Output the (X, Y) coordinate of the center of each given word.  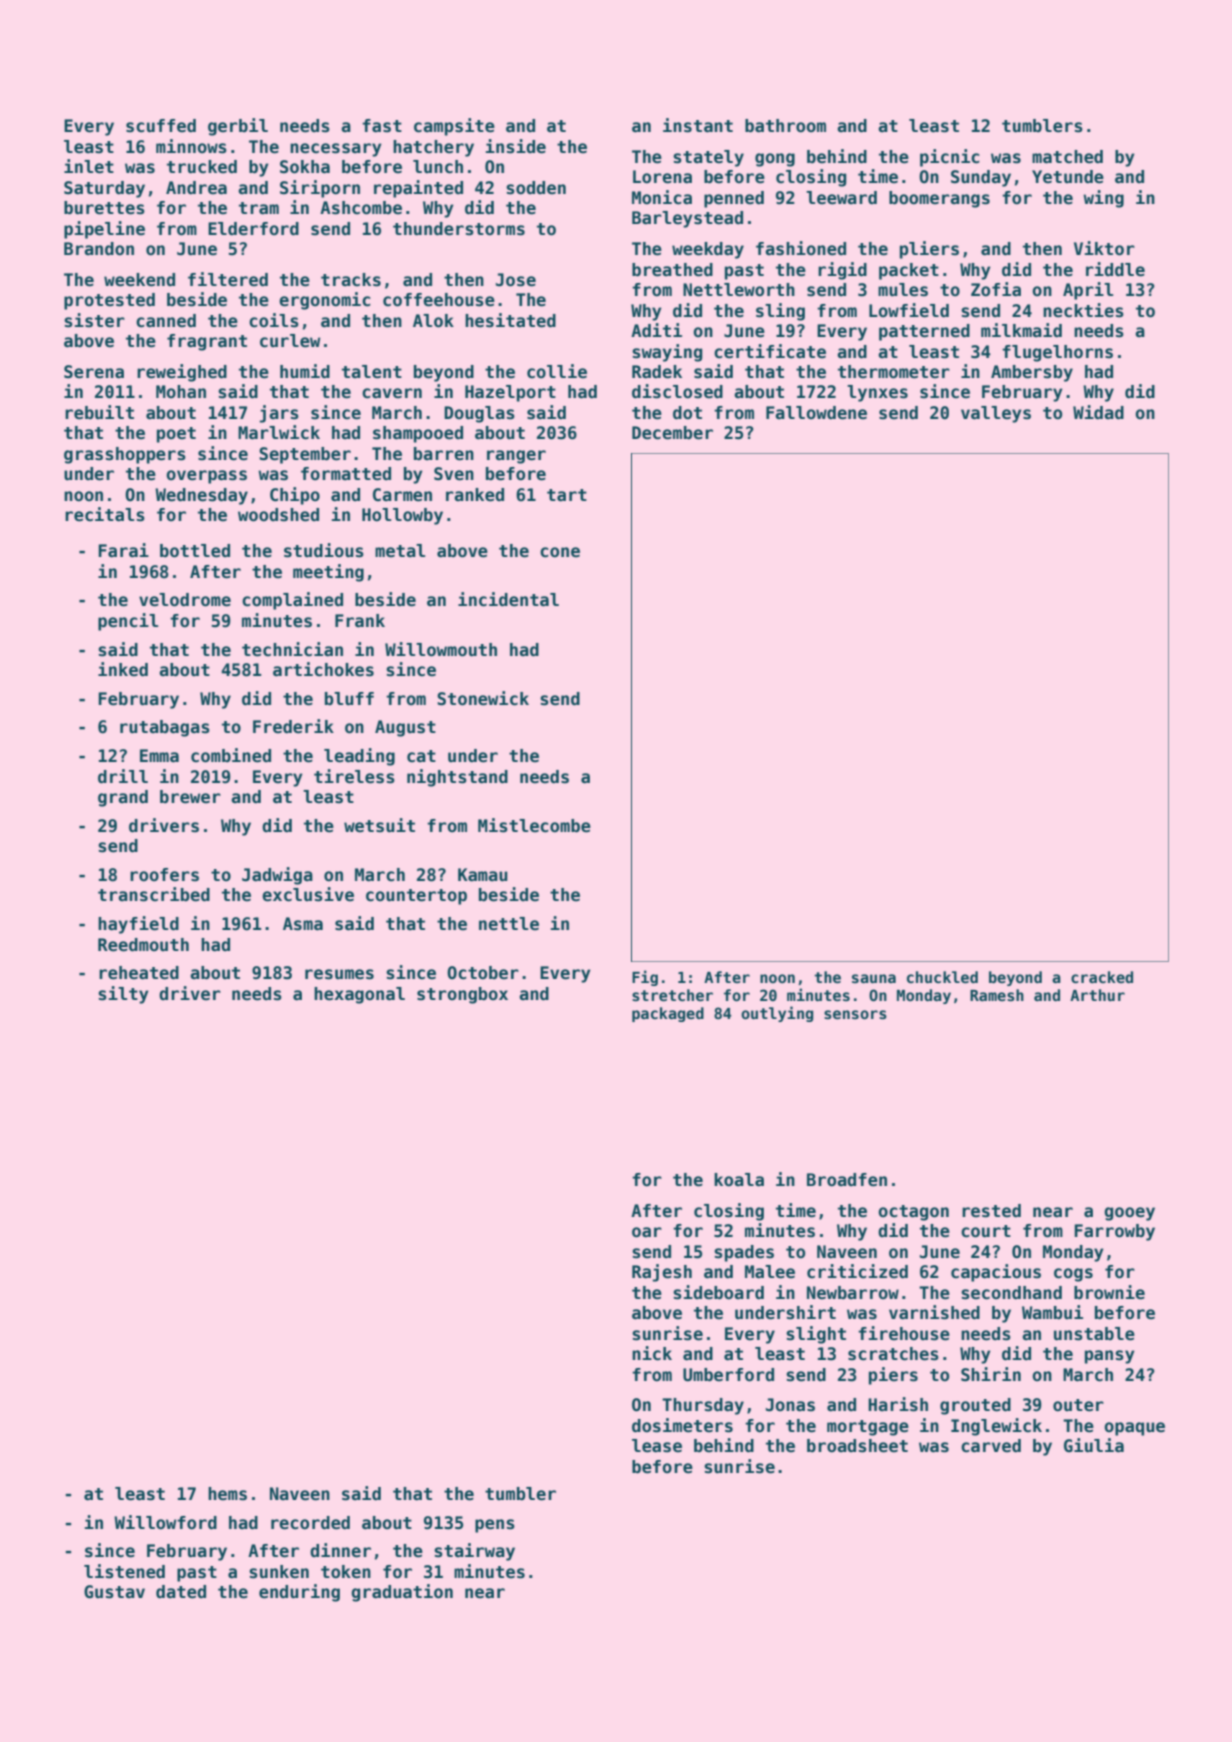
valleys (996, 414)
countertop (416, 897)
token (346, 1572)
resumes (339, 974)
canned (166, 321)
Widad (1098, 412)
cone (560, 552)
